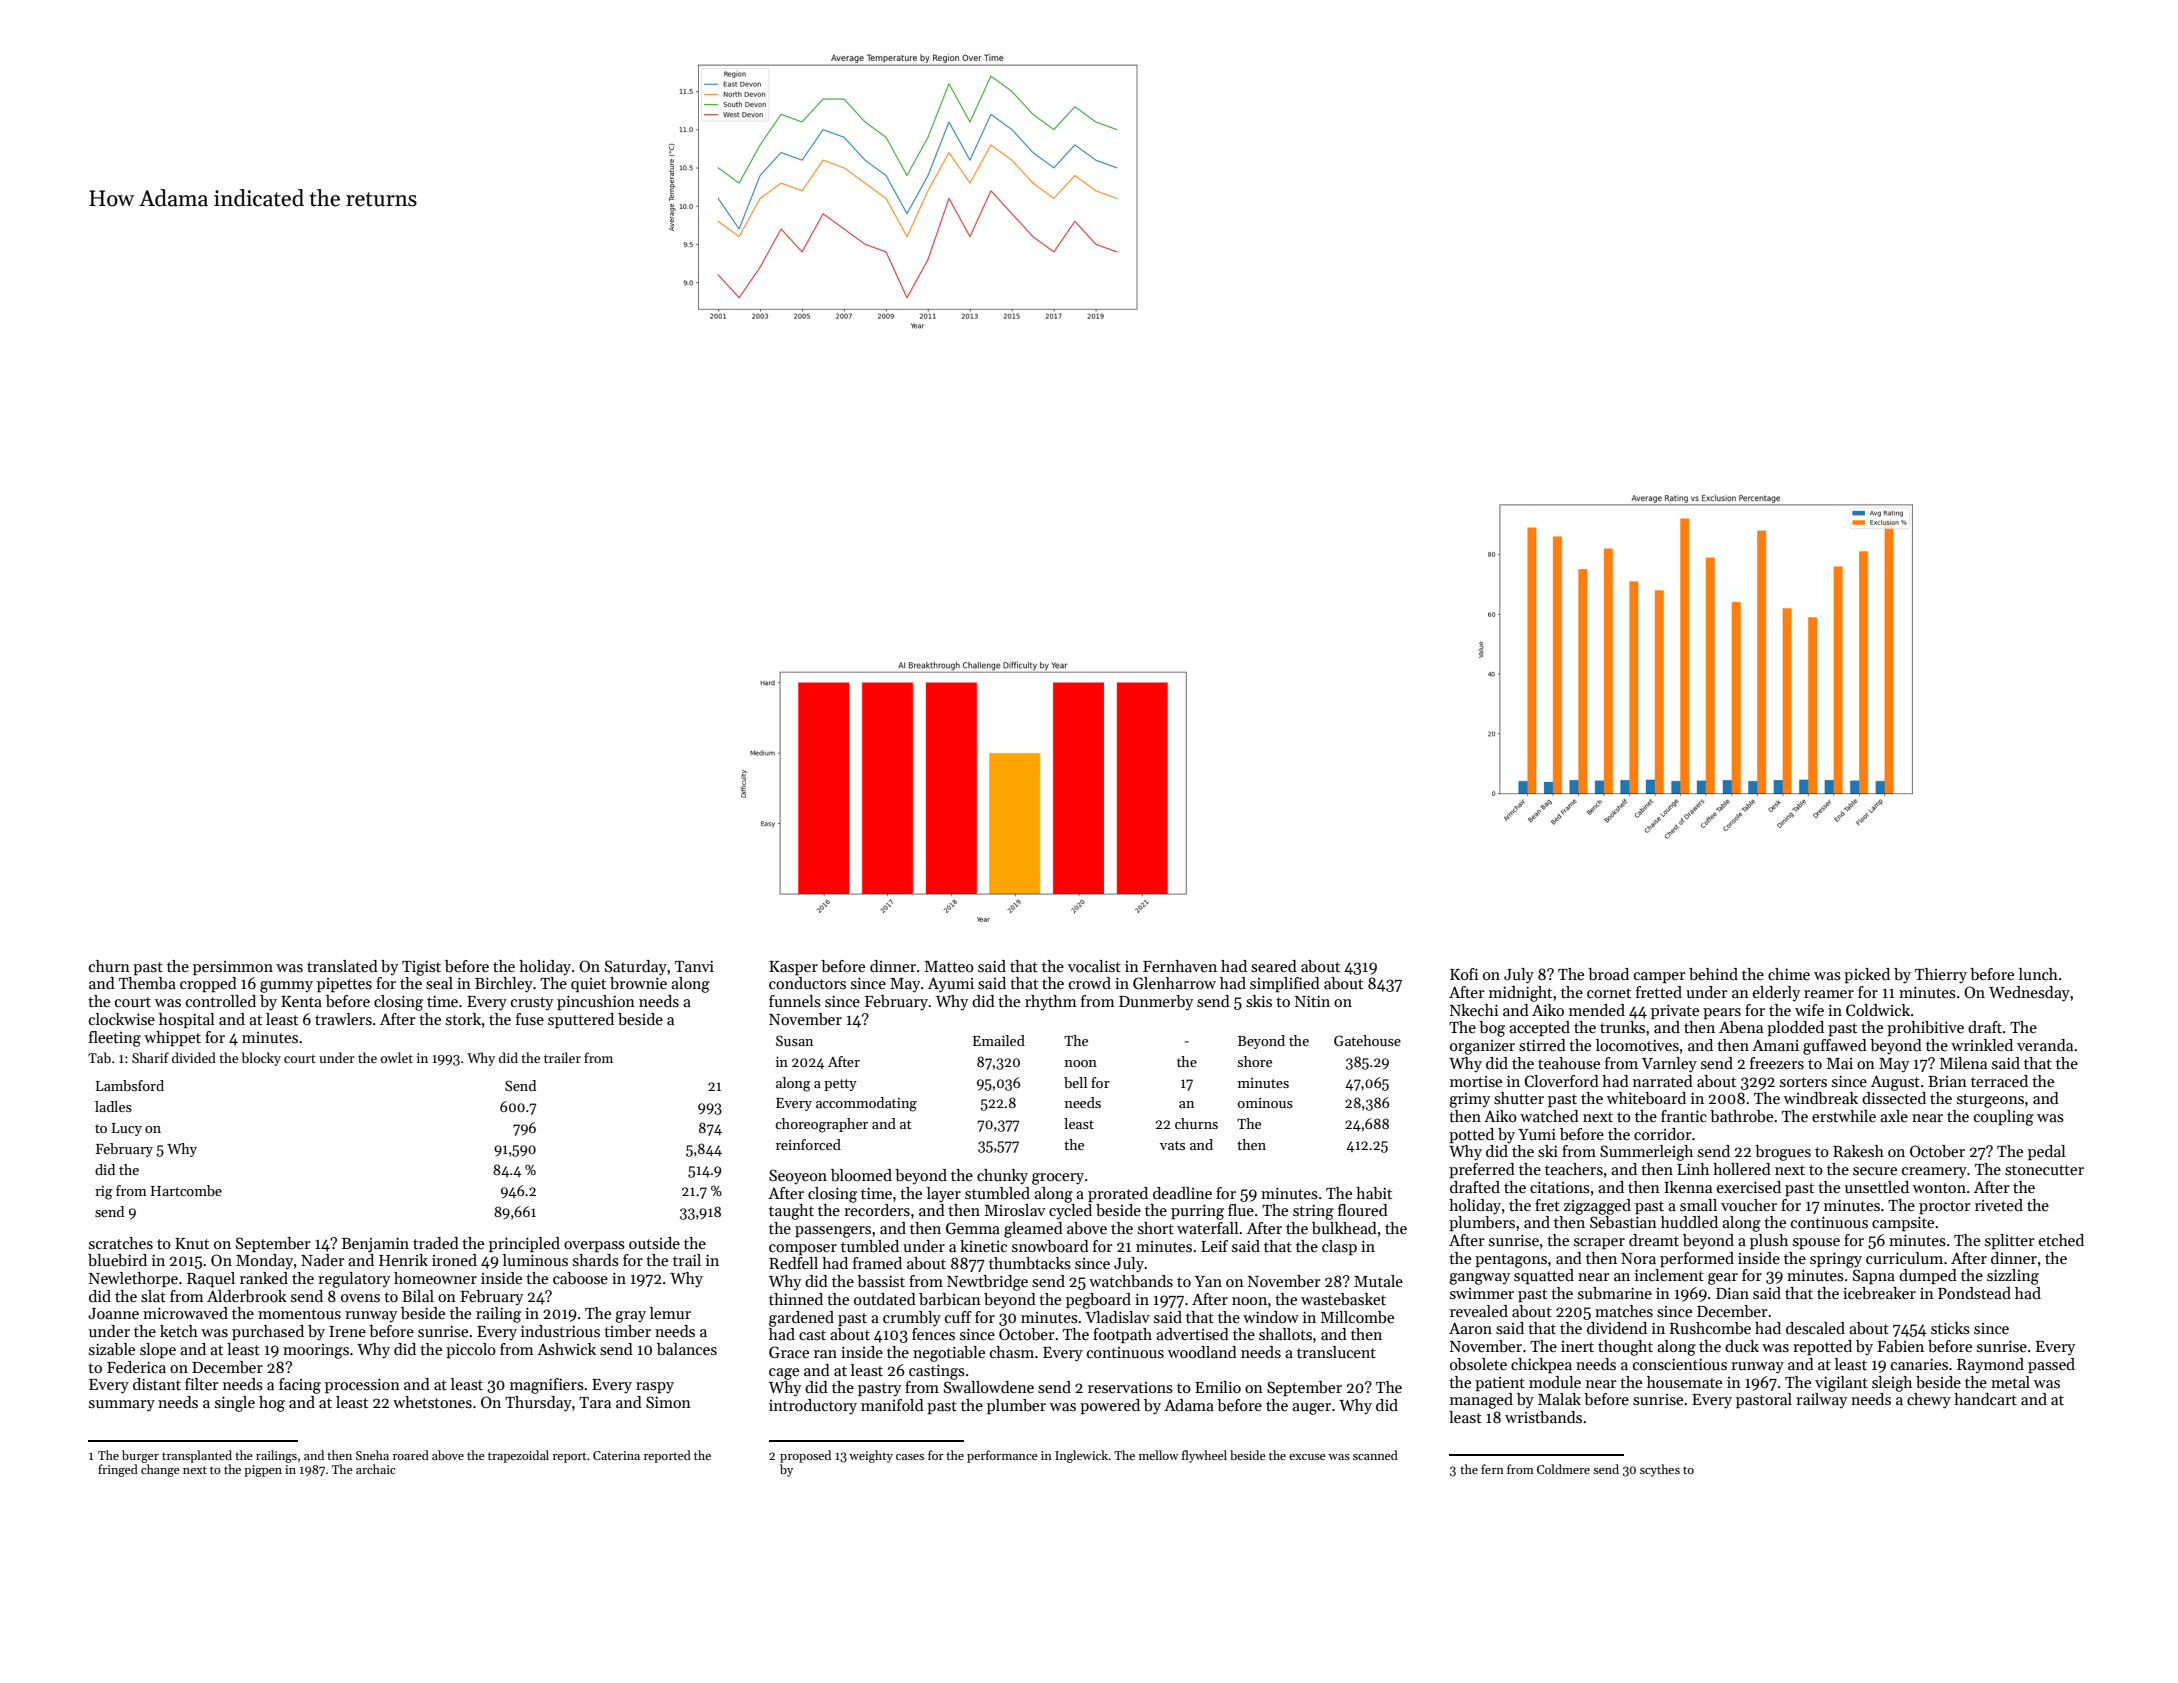  Describe the element at coordinates (999, 1040) in the document. I see `Emailed` at that location.
